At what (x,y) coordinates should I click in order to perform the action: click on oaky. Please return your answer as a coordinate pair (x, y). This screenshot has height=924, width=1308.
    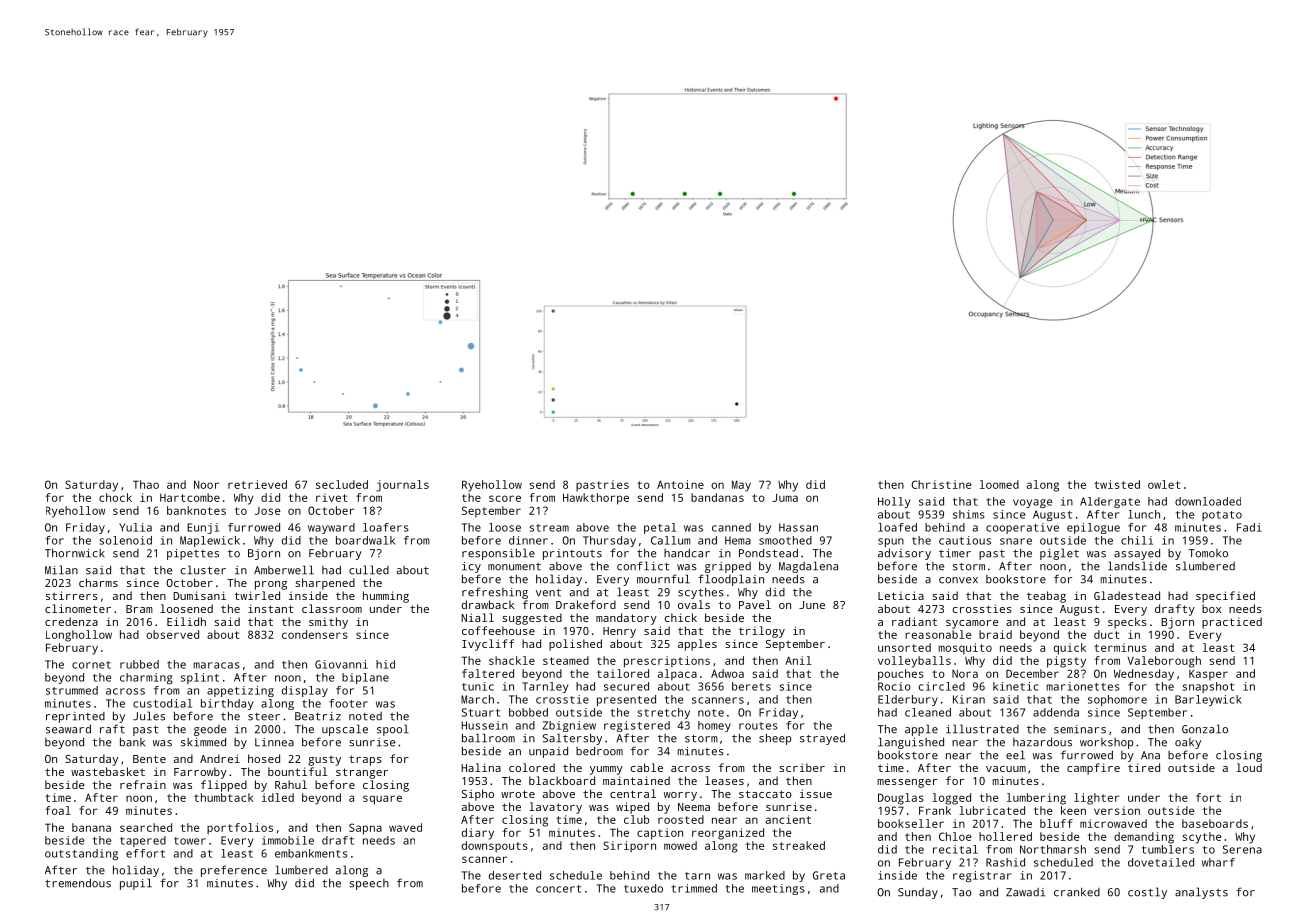
    Looking at the image, I should click on (1188, 743).
